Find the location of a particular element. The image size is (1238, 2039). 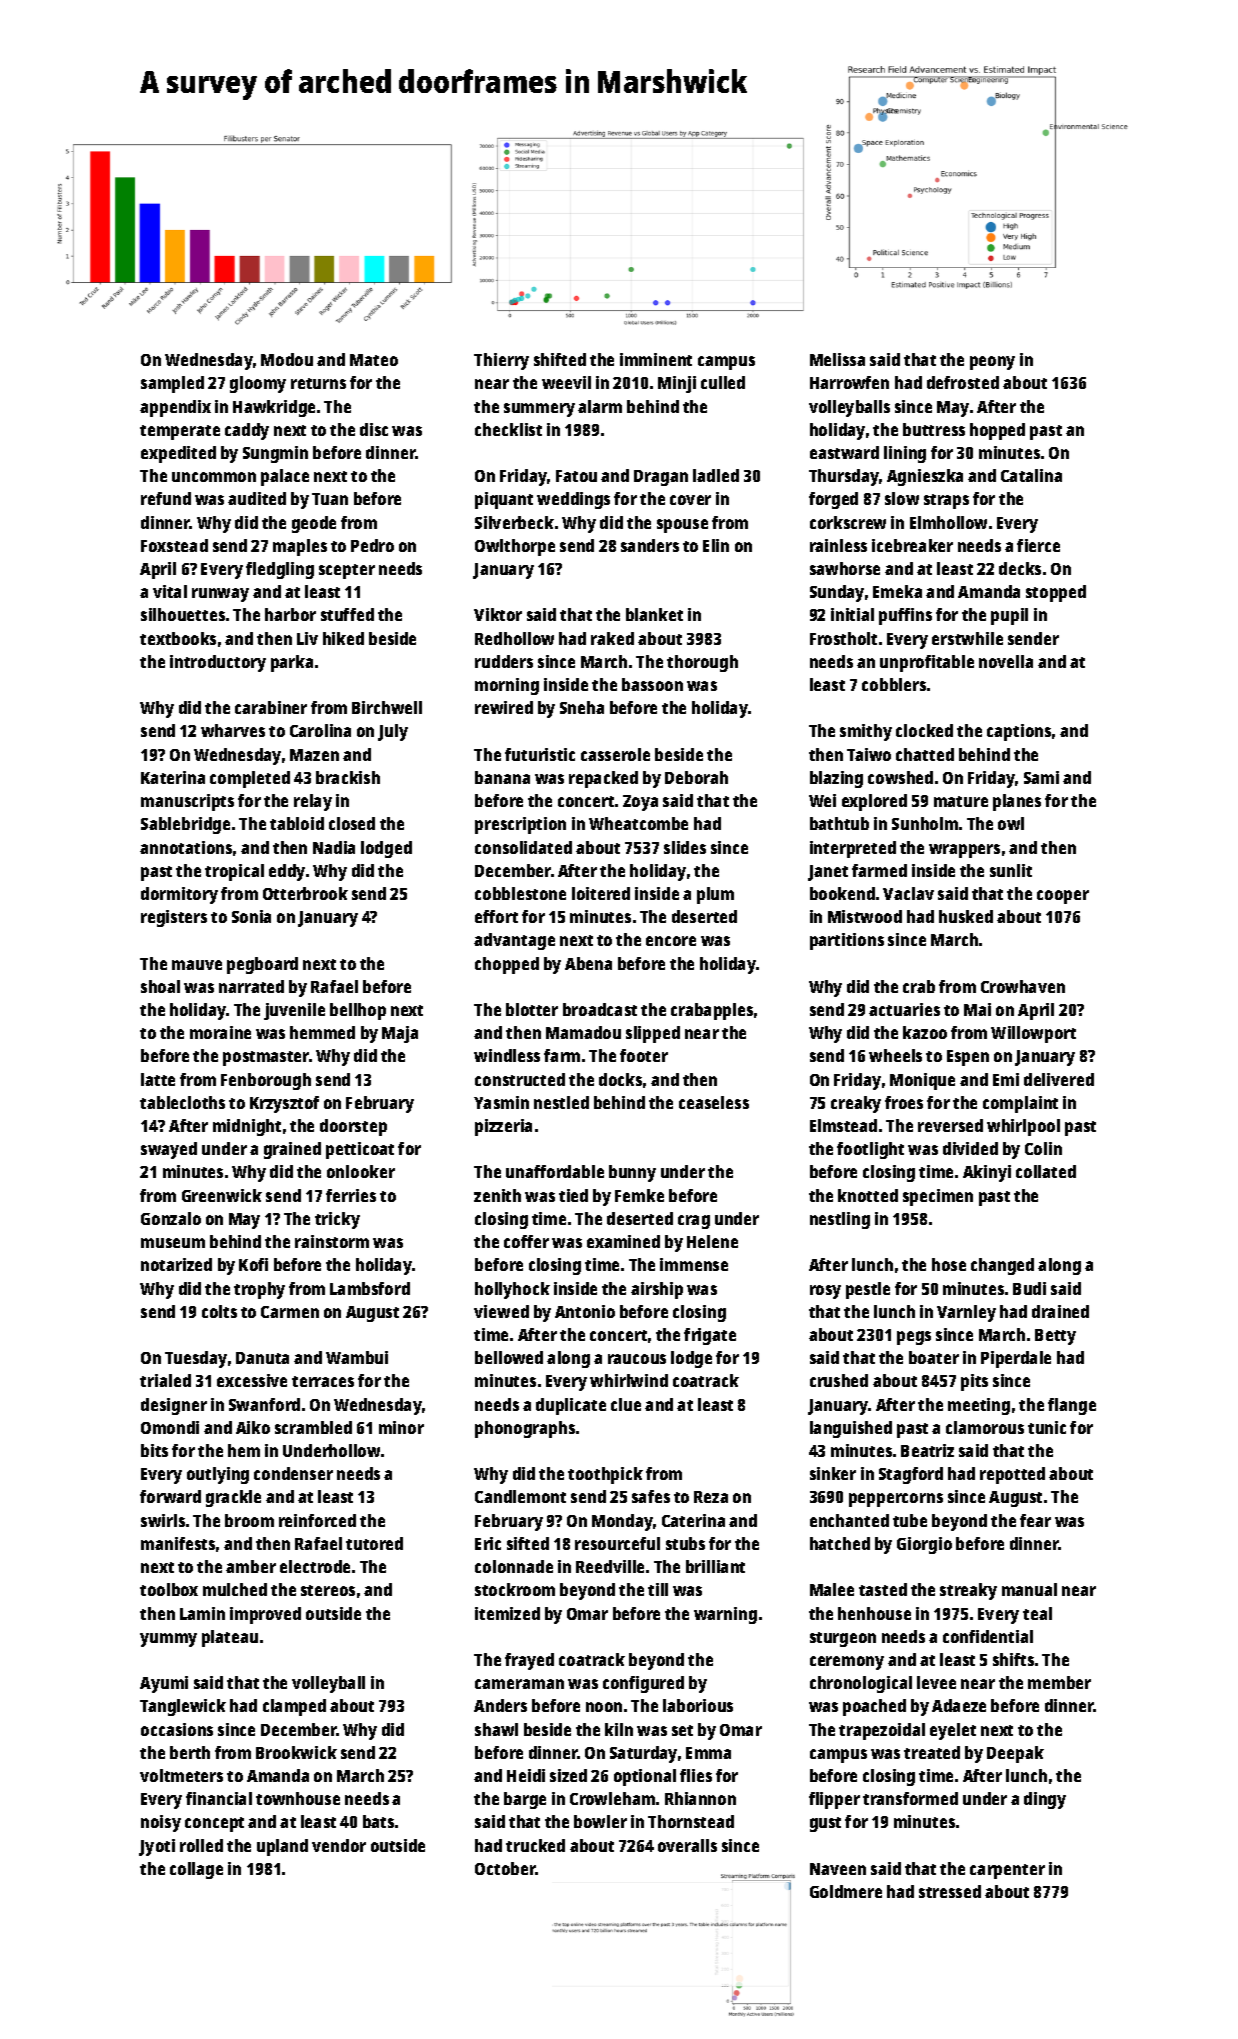

defrosted is located at coordinates (963, 382).
